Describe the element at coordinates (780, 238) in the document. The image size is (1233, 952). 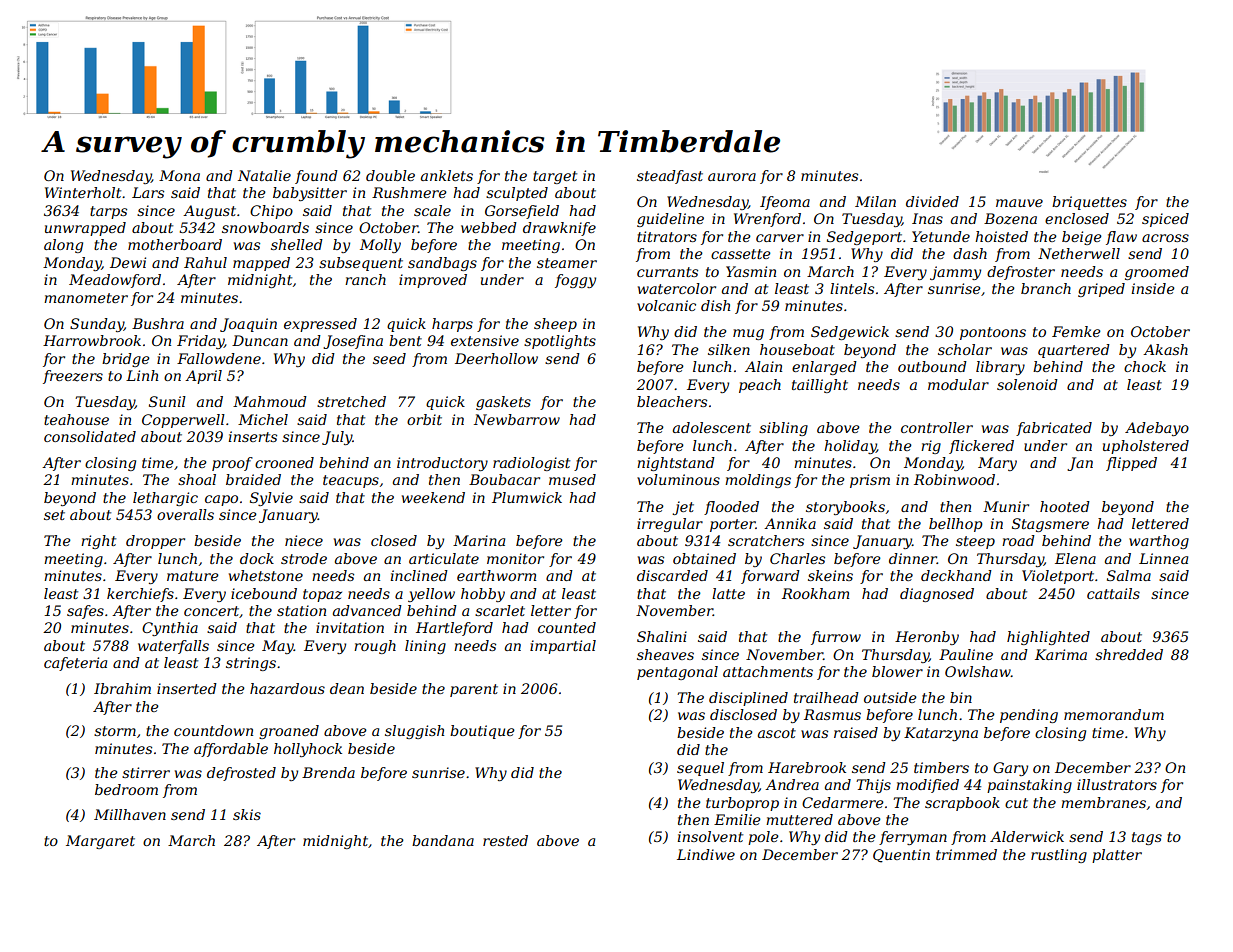
I see `carver` at that location.
